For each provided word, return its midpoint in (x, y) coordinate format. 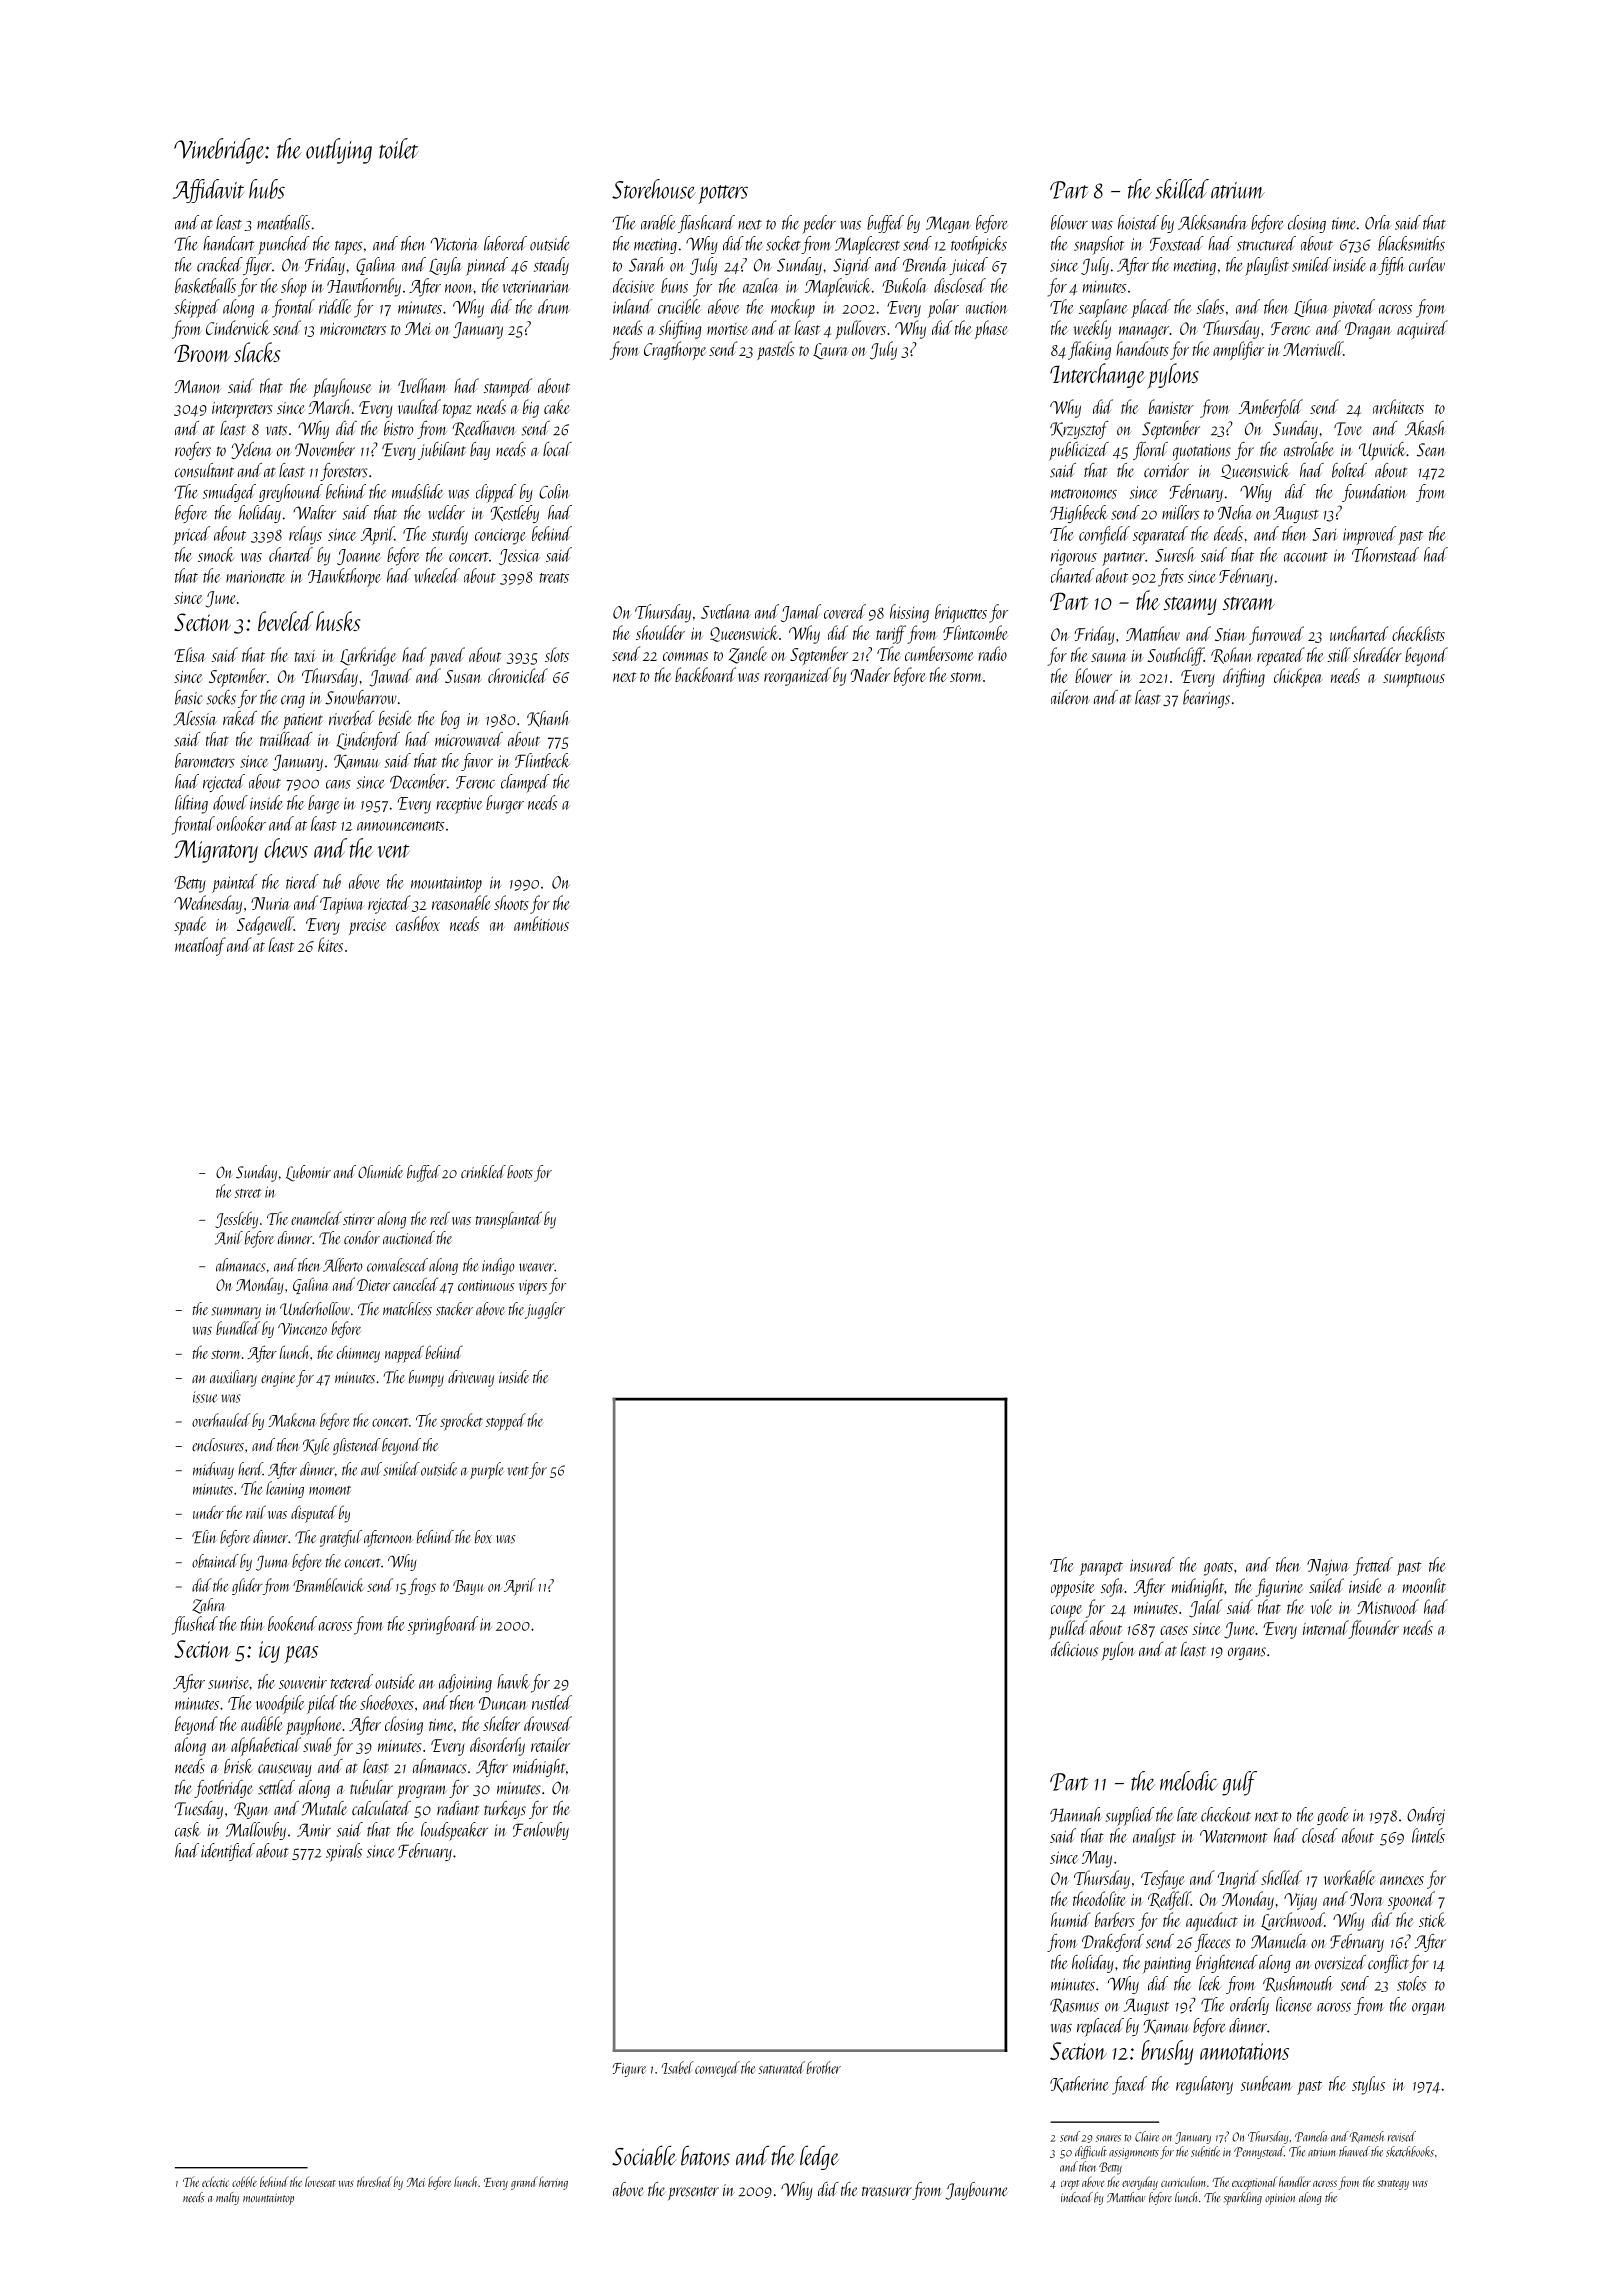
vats (276, 431)
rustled (552, 1702)
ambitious (541, 923)
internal (1326, 1627)
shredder (1377, 654)
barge (324, 804)
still (1339, 654)
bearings (1206, 699)
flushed (195, 1625)
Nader (870, 674)
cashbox (418, 923)
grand (524, 2183)
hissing (909, 613)
